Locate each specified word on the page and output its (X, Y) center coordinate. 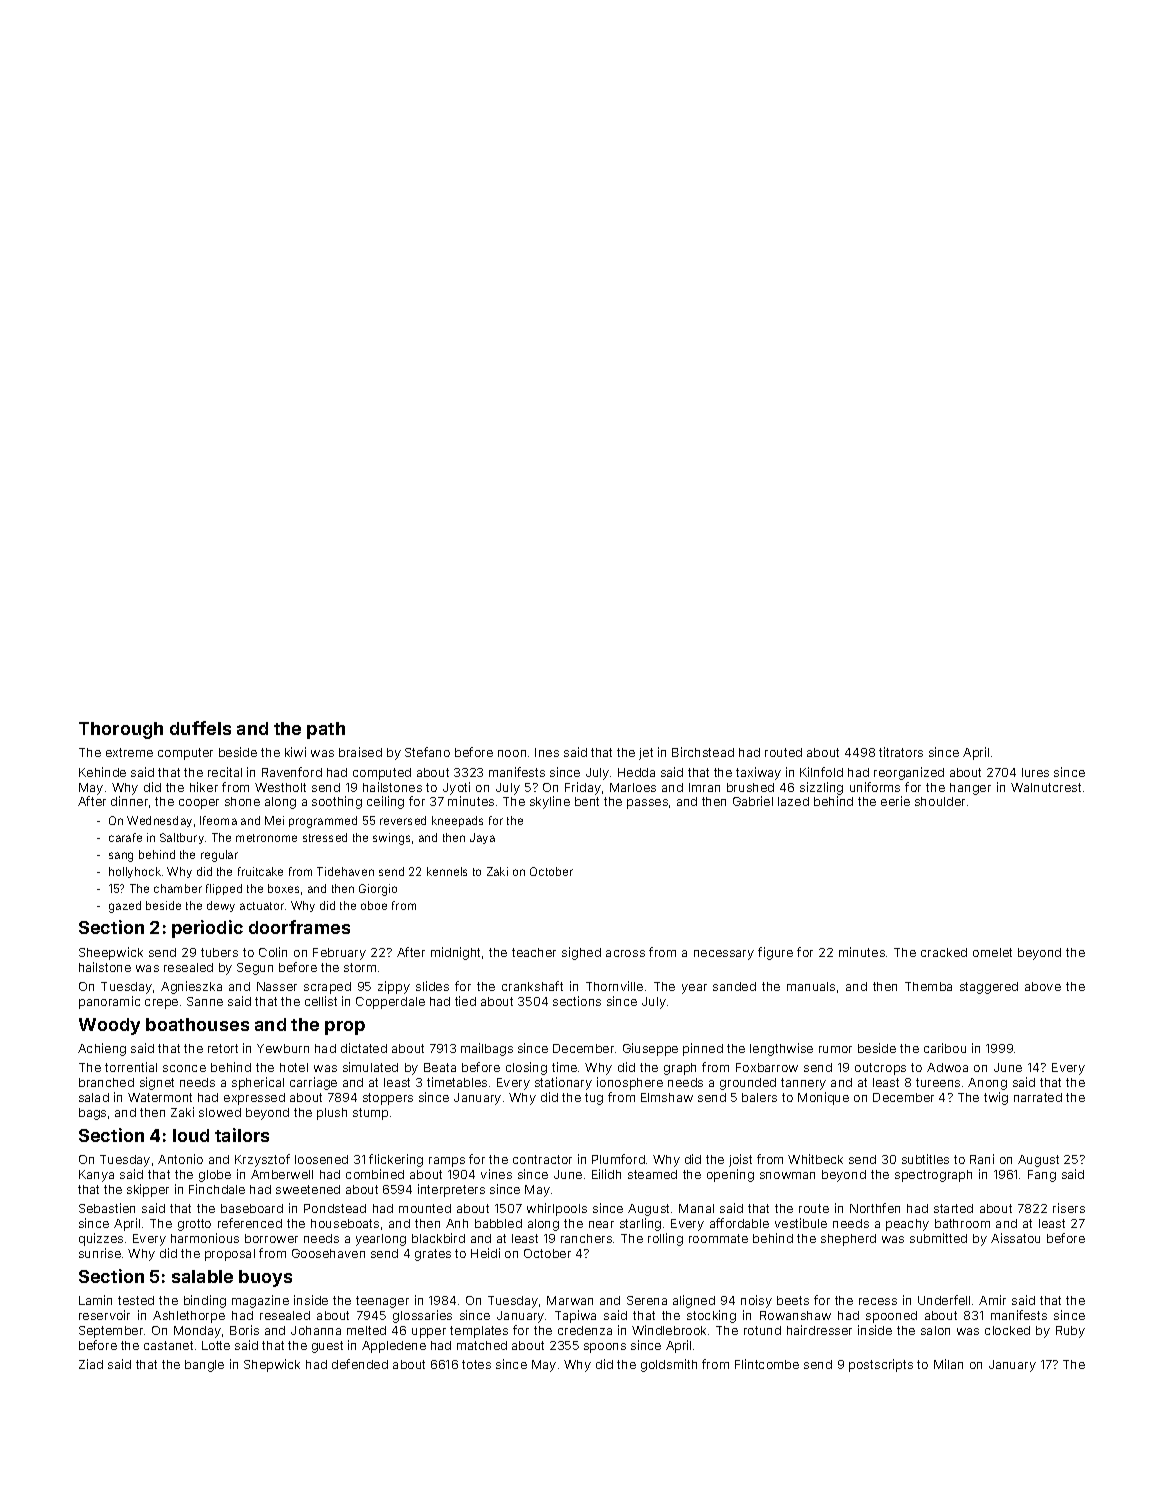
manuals (811, 986)
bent (587, 801)
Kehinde (102, 772)
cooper (199, 804)
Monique (823, 1098)
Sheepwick (111, 953)
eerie (895, 801)
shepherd (848, 1240)
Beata (440, 1067)
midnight (455, 953)
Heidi (485, 1253)
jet (646, 754)
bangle (204, 1366)
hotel (294, 1067)
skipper (148, 1190)
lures (1035, 772)
